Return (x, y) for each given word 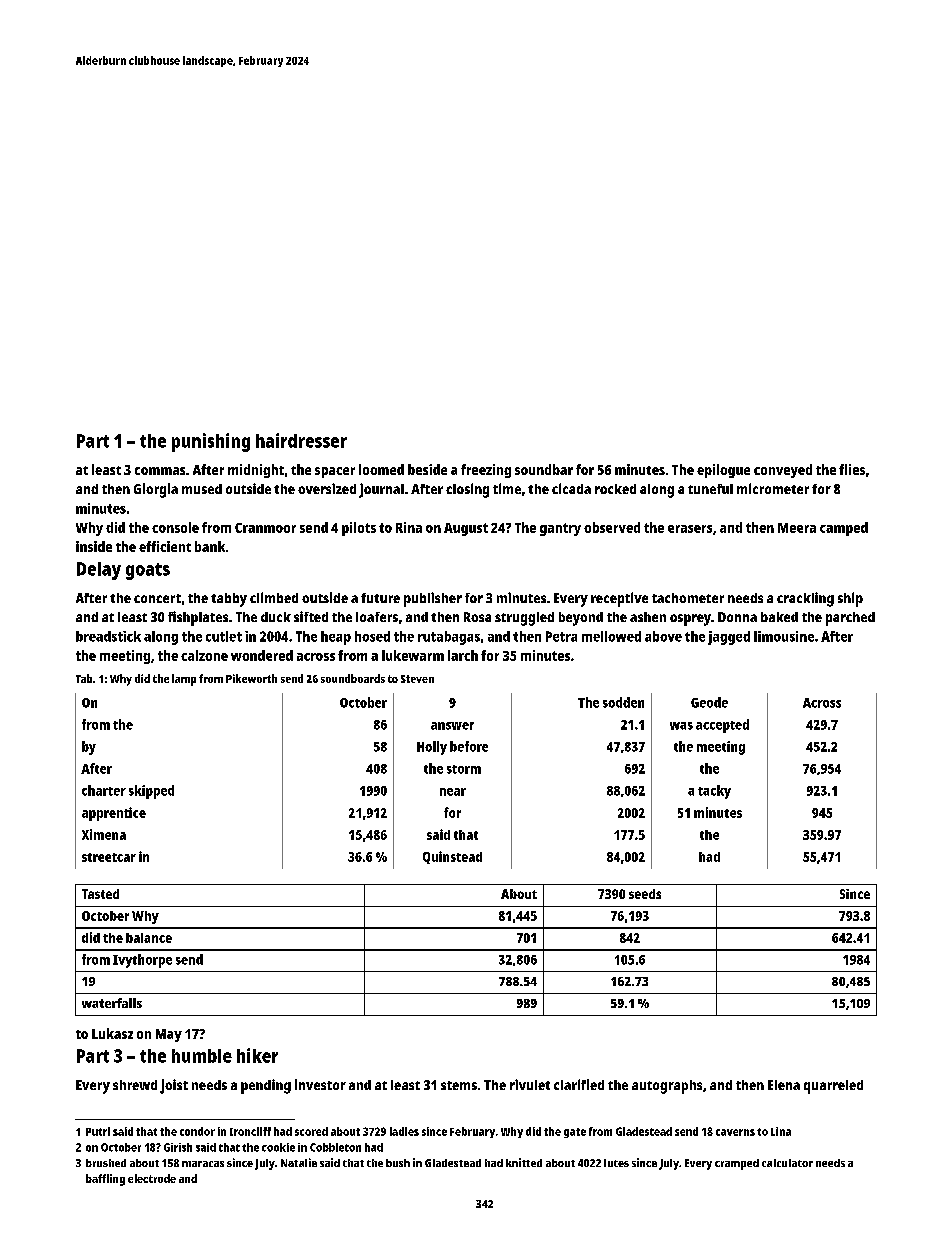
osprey (690, 620)
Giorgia (156, 490)
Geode (709, 702)
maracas (203, 1164)
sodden (623, 702)
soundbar (544, 469)
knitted (524, 1162)
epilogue (723, 471)
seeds (645, 894)
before (469, 746)
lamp (184, 680)
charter (104, 790)
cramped (737, 1164)
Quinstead (452, 857)
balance (149, 938)
